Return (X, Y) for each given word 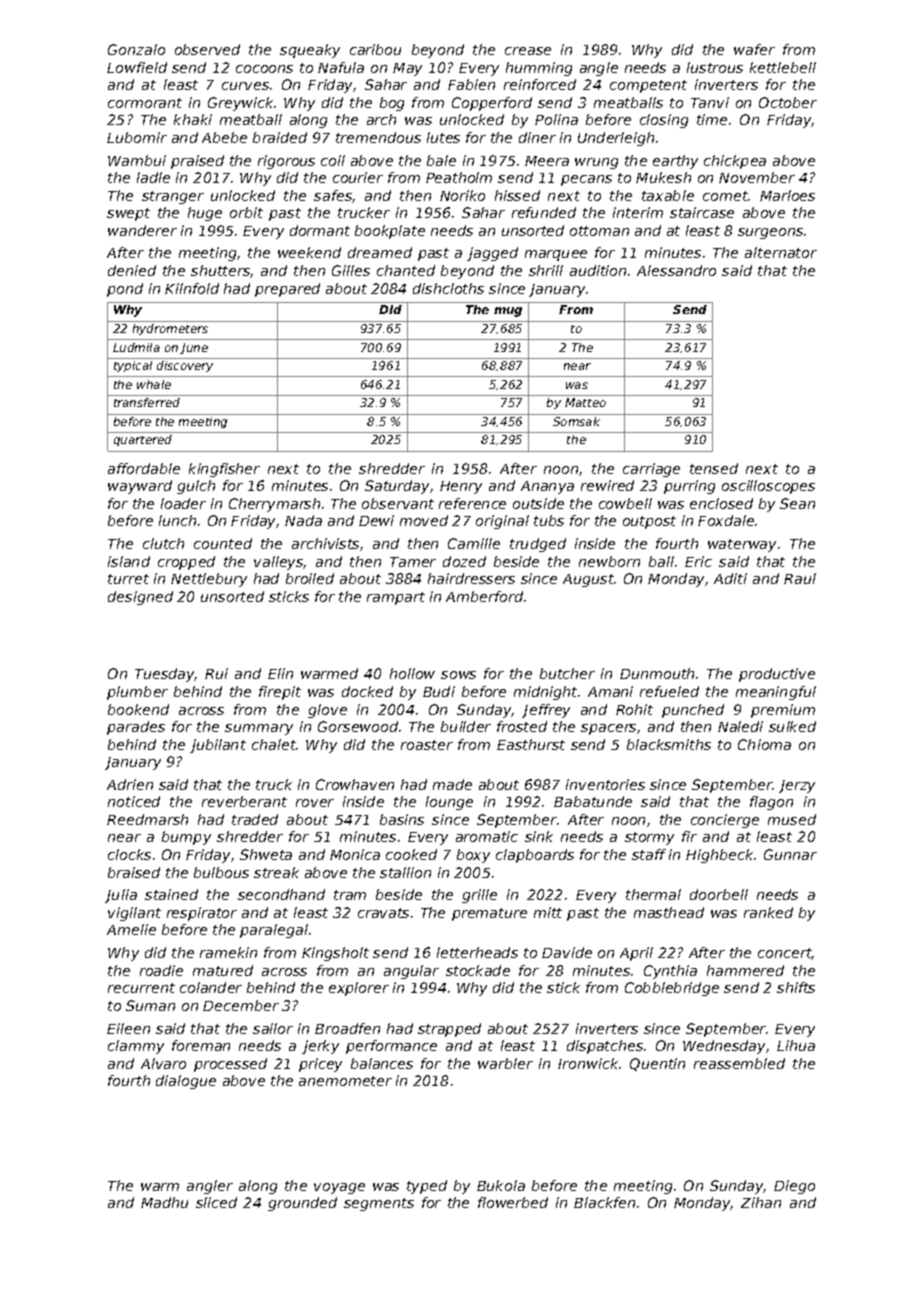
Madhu (164, 1202)
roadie (161, 970)
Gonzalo (136, 49)
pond (125, 290)
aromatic (487, 836)
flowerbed (513, 1202)
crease (528, 51)
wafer (754, 49)
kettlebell (783, 67)
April (636, 954)
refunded (544, 212)
